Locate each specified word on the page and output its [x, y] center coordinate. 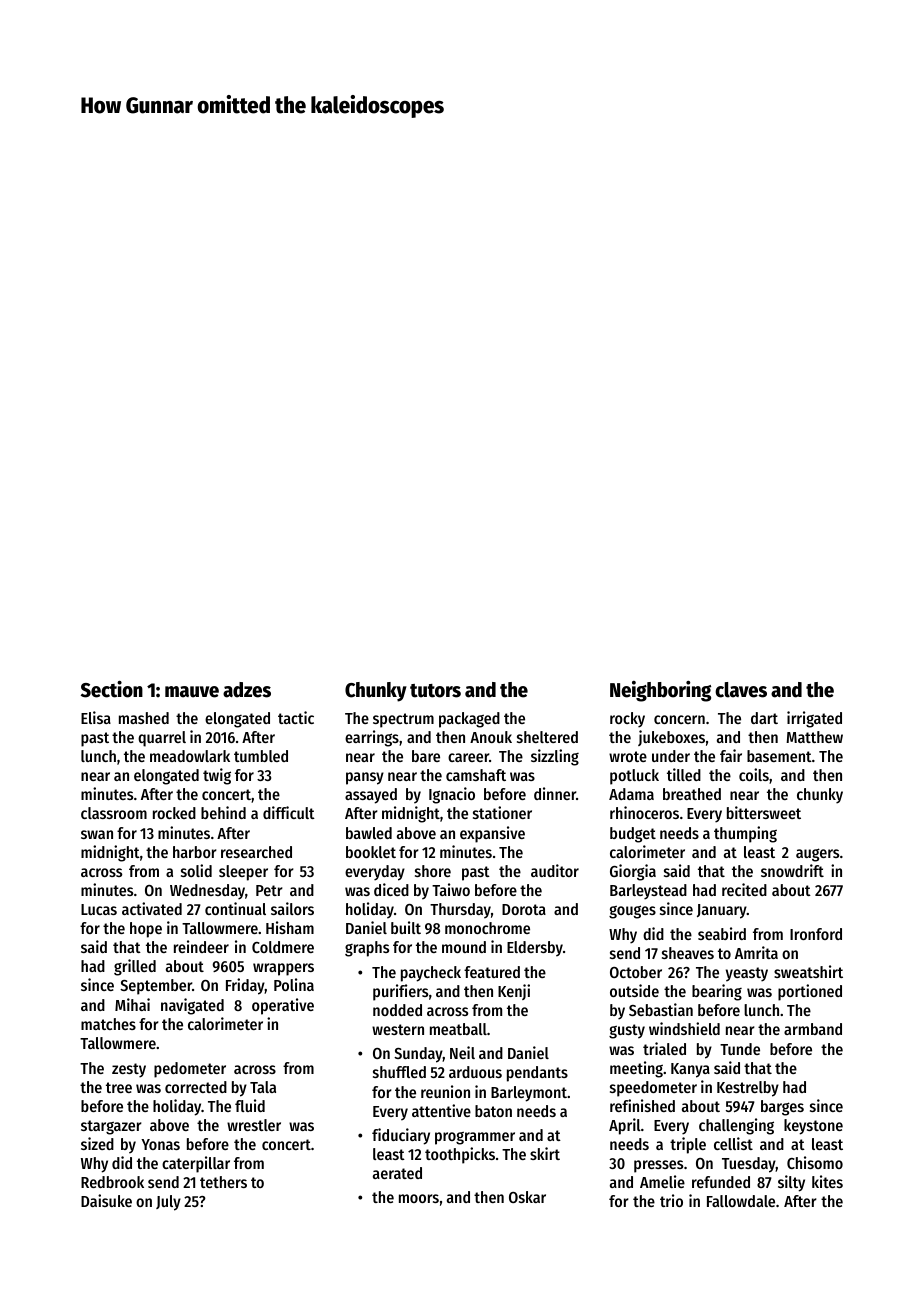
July [168, 1203]
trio [671, 1200]
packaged [469, 720]
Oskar [527, 1197]
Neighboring [660, 691]
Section [112, 689]
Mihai [132, 1004]
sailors [292, 908]
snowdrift [792, 870]
